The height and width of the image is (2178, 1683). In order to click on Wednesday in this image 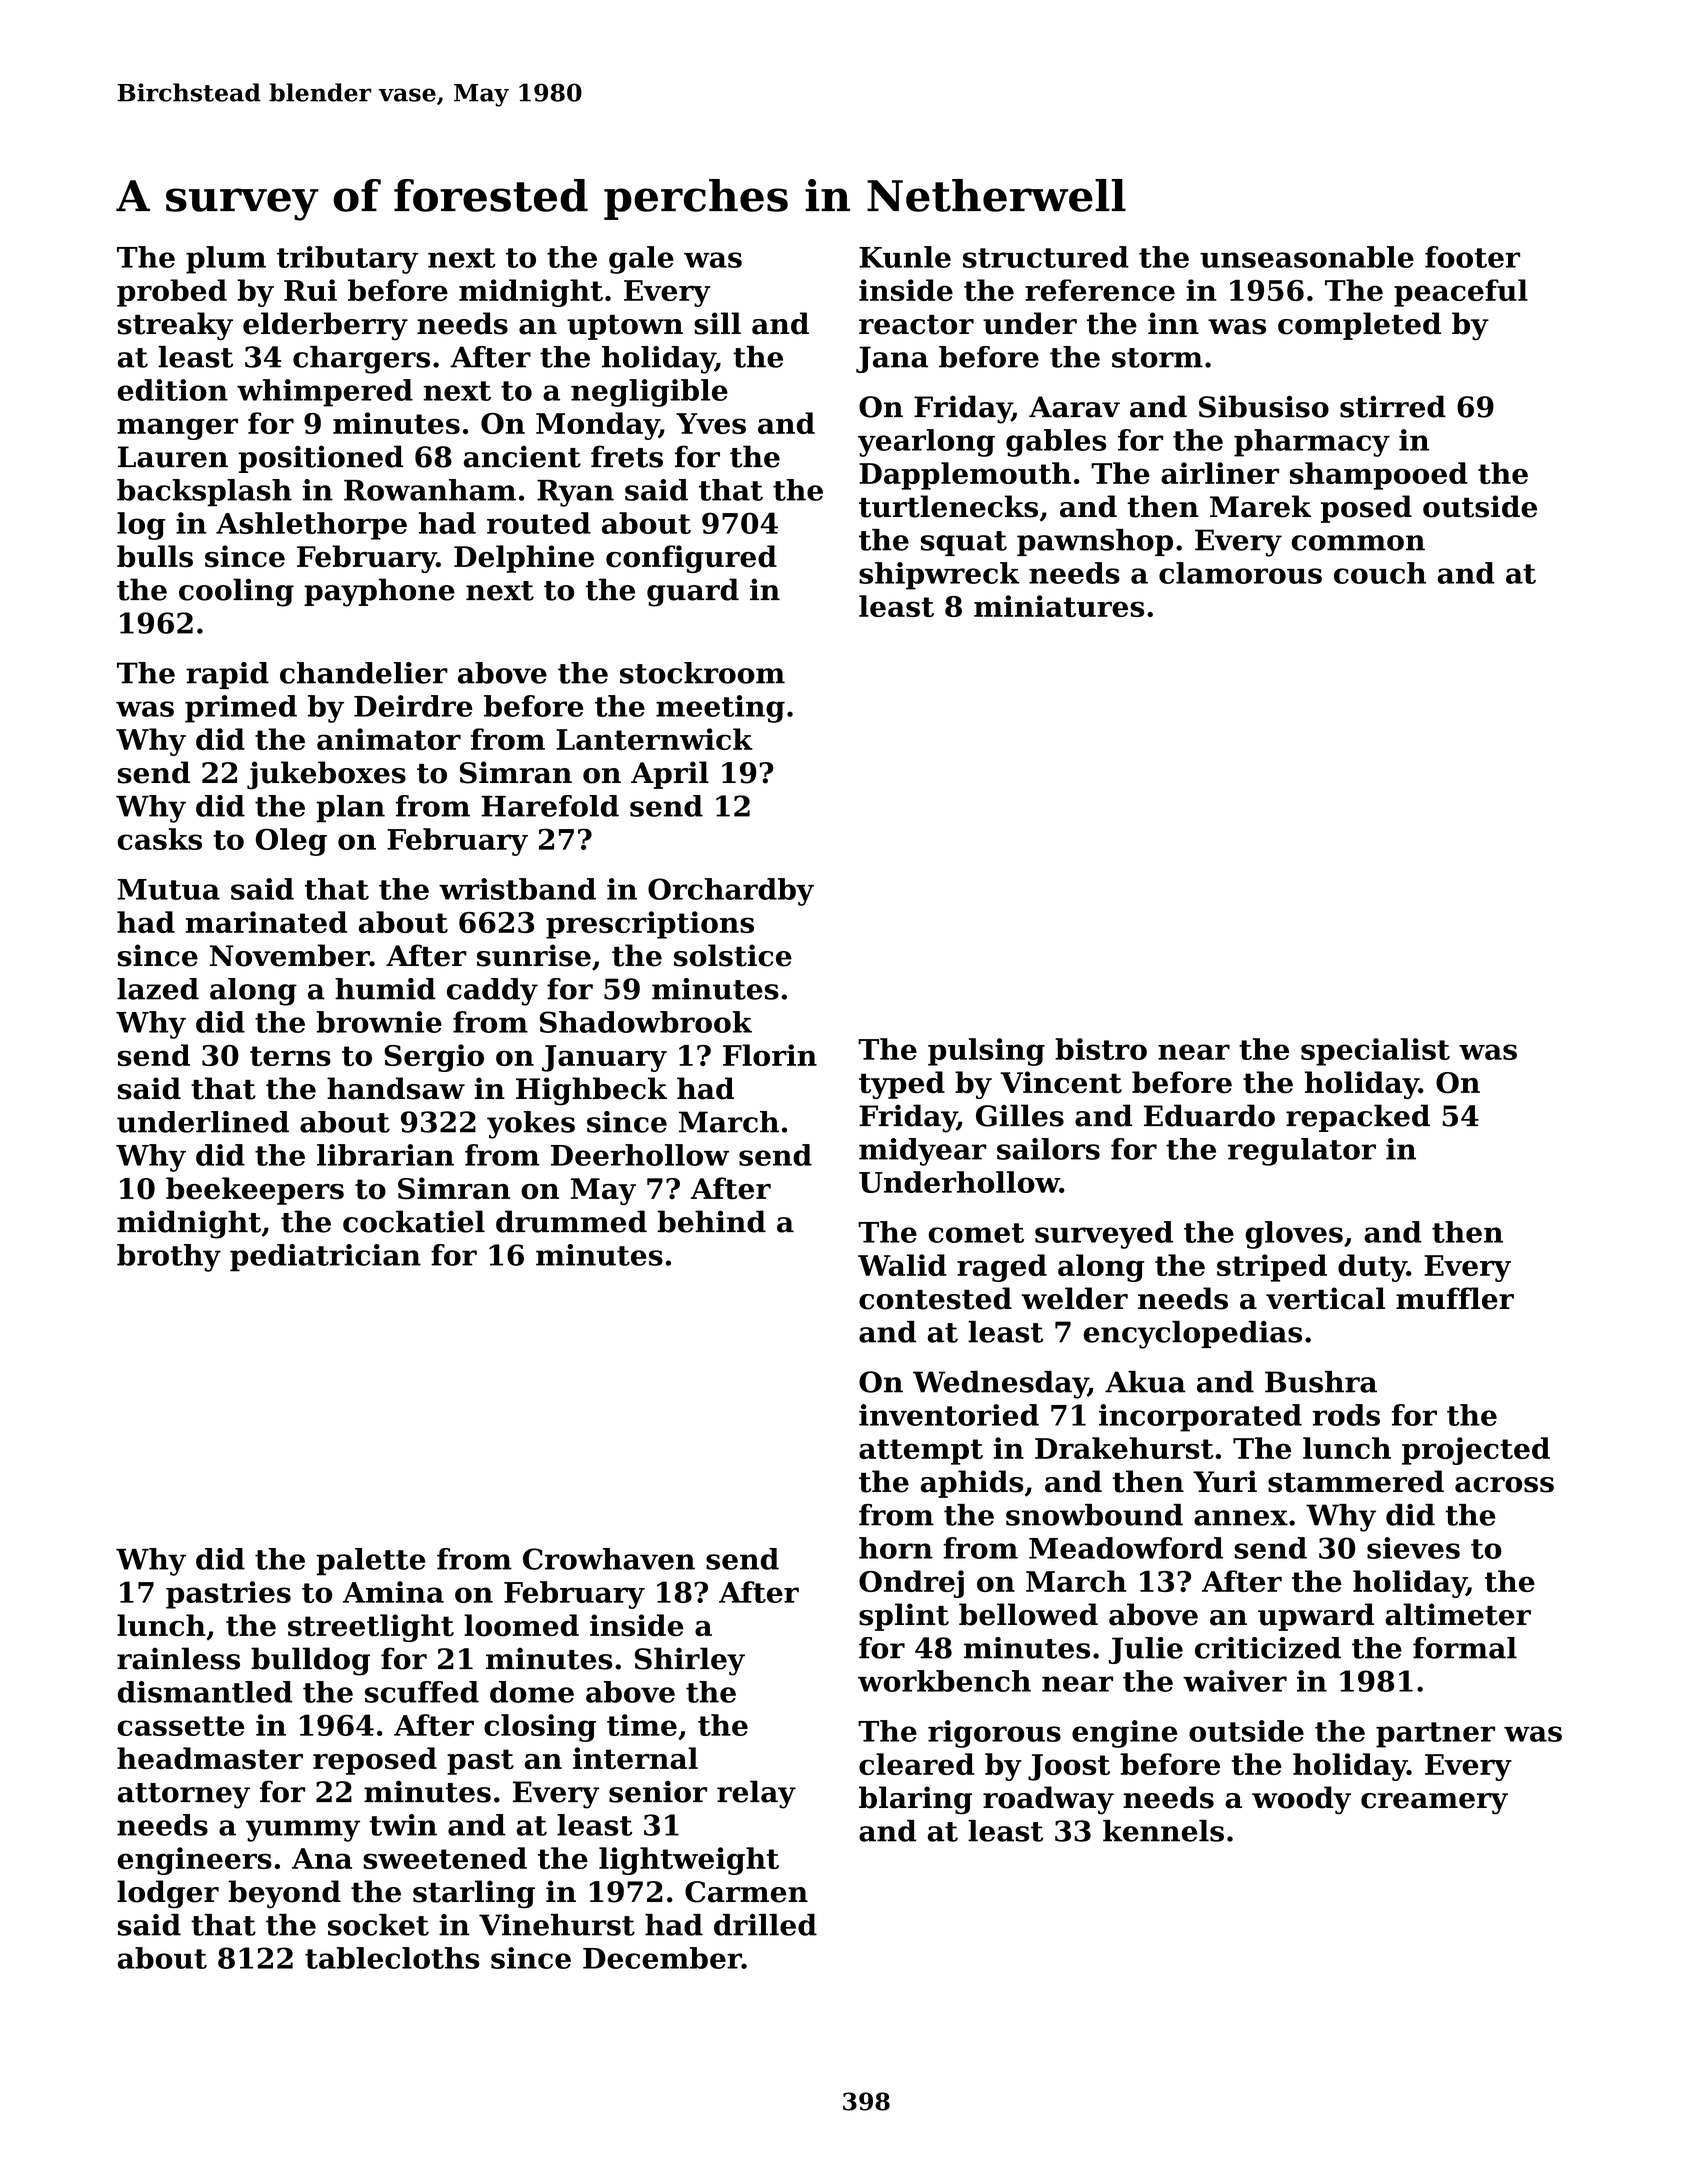, I will do `click(1000, 1385)`.
